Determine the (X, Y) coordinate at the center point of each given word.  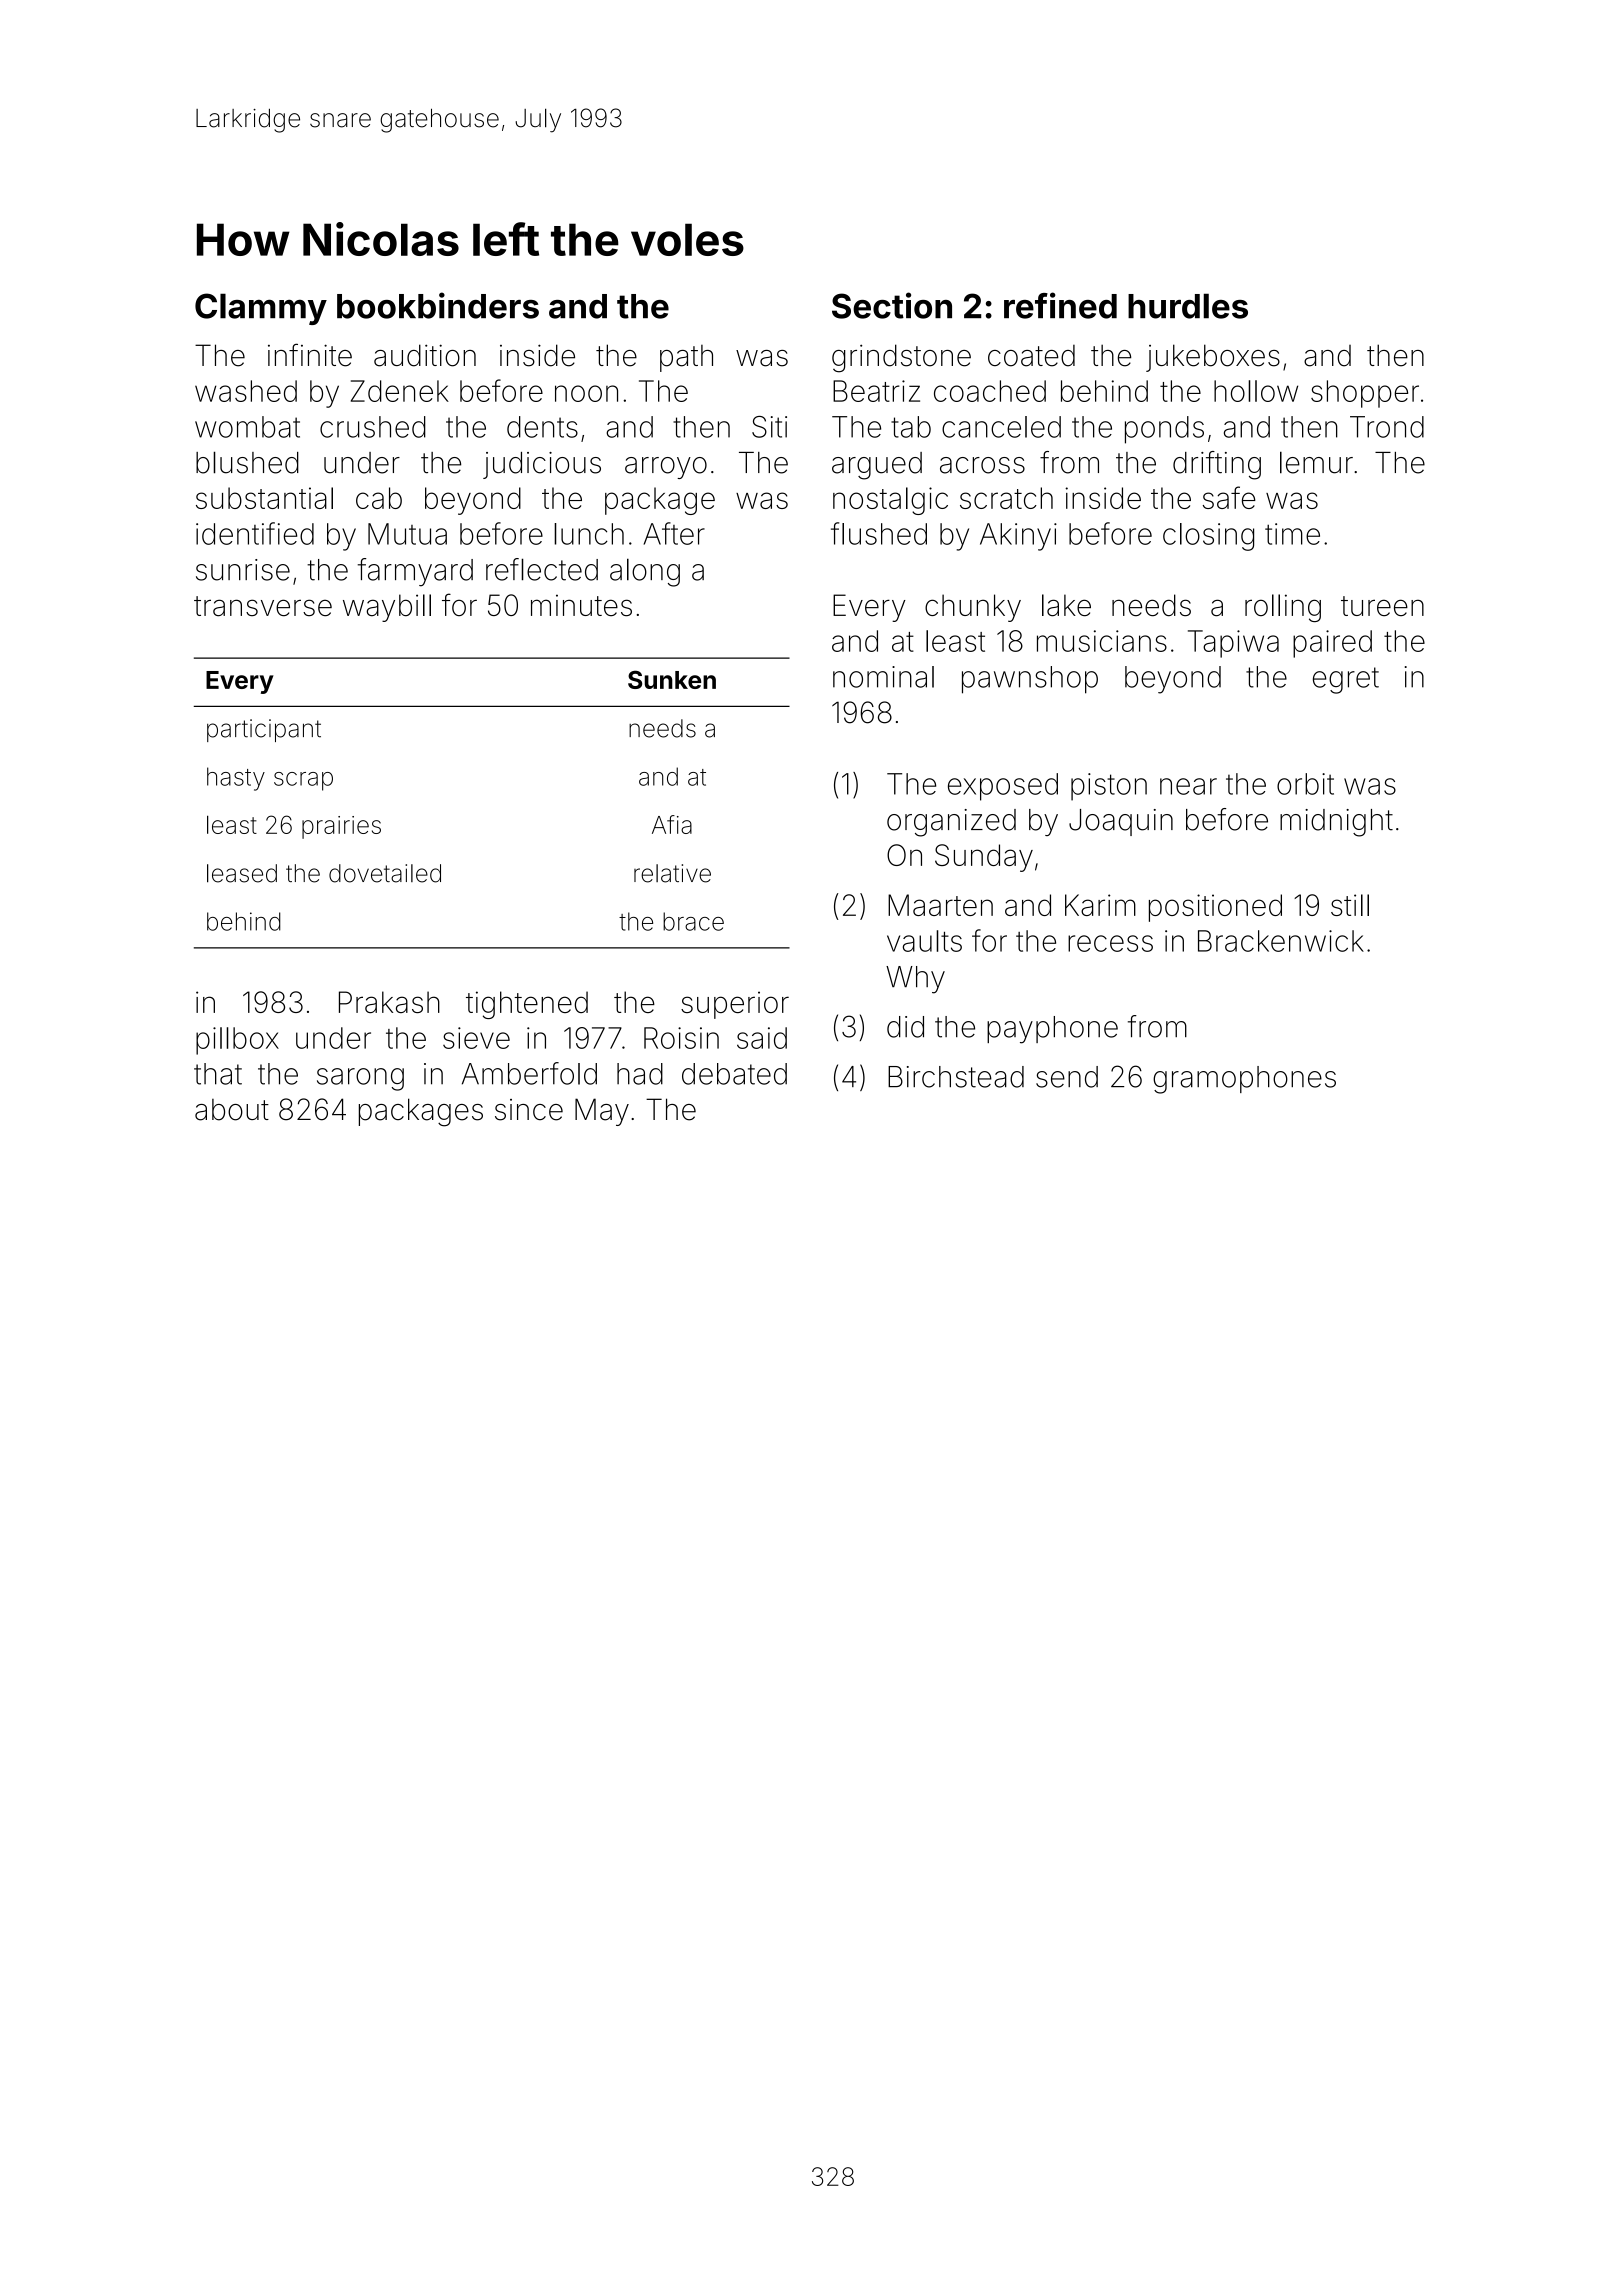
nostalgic (890, 501)
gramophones (1244, 1080)
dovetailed (385, 873)
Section (892, 305)
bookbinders (438, 305)
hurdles (1188, 306)
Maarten (940, 905)
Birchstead (956, 1077)
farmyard (415, 572)
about (232, 1110)
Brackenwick (1281, 941)
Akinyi (1018, 537)
